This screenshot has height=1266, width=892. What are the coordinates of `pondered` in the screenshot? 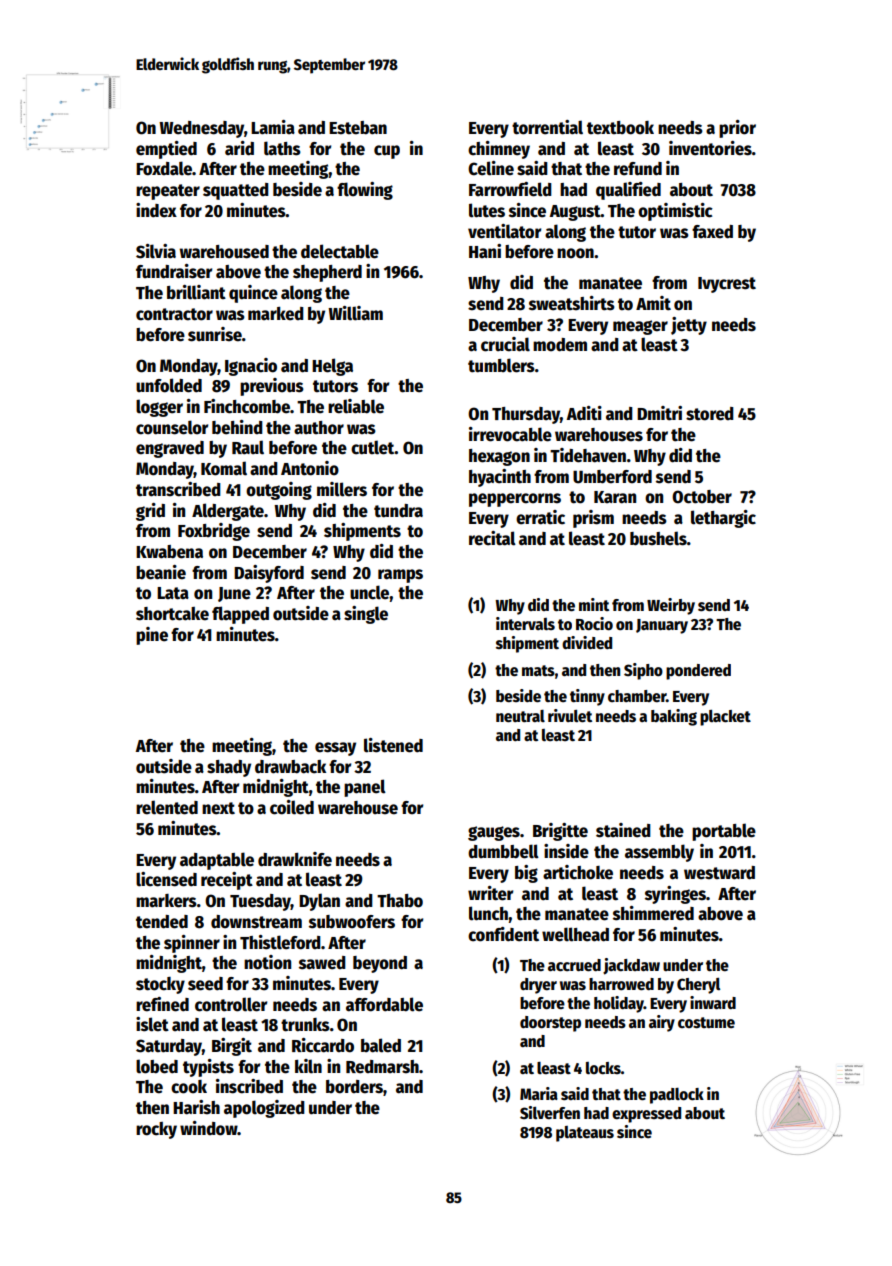 It's located at (698, 672).
